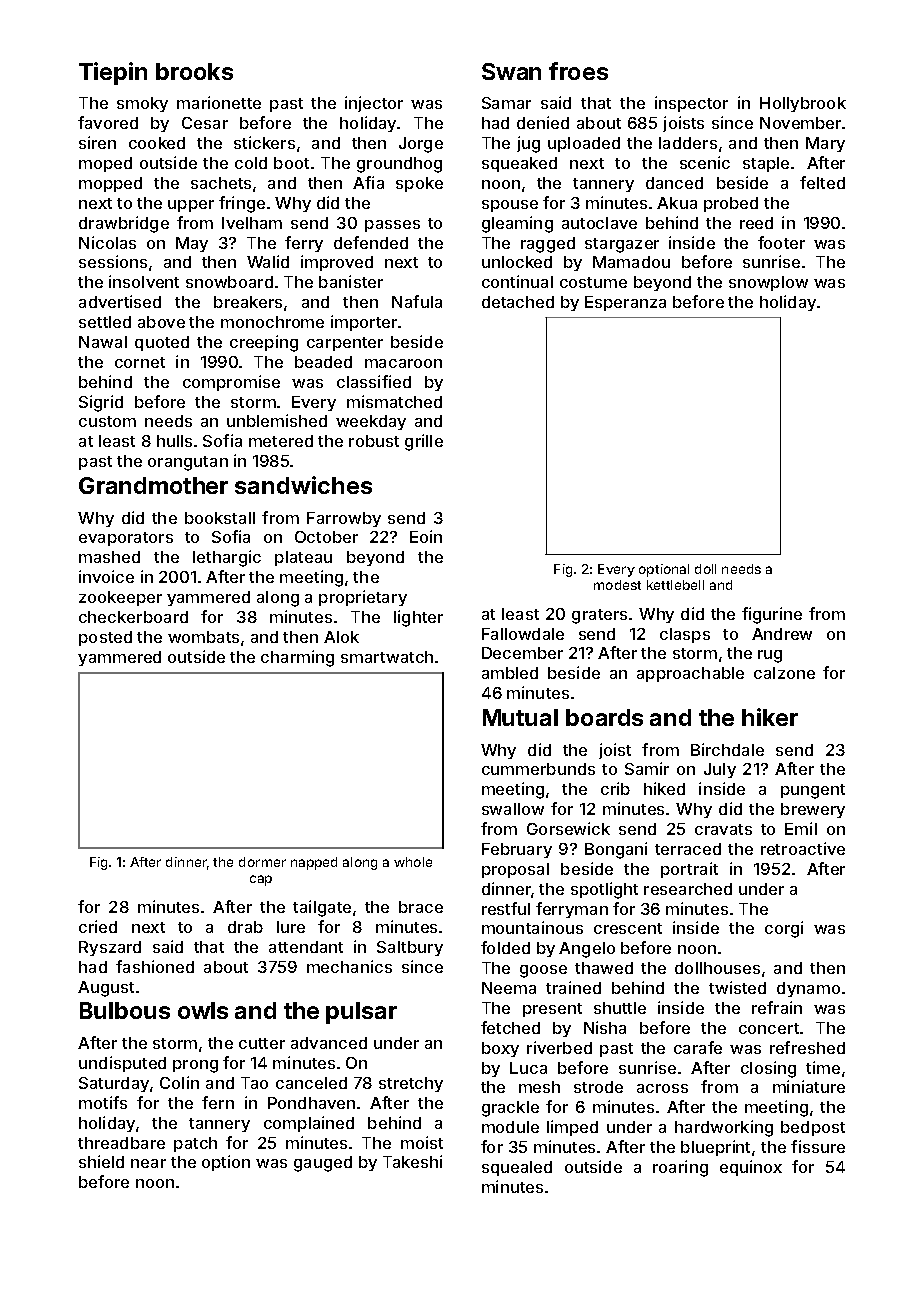 The height and width of the screenshot is (1308, 924). What do you see at coordinates (162, 343) in the screenshot?
I see `quoted` at bounding box center [162, 343].
